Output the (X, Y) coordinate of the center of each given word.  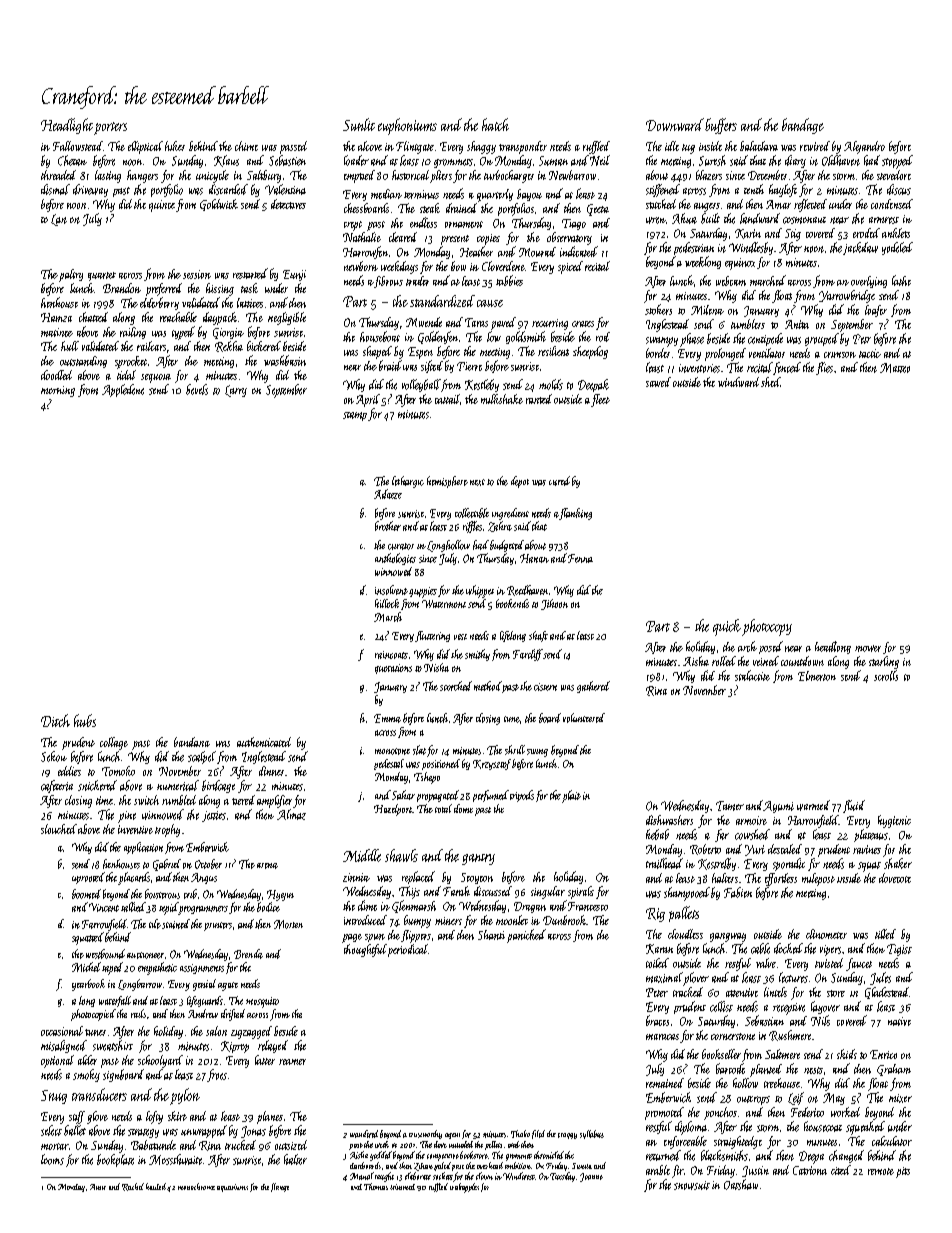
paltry (71, 275)
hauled (156, 1186)
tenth (754, 189)
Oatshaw (741, 1184)
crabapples (464, 1188)
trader (417, 281)
